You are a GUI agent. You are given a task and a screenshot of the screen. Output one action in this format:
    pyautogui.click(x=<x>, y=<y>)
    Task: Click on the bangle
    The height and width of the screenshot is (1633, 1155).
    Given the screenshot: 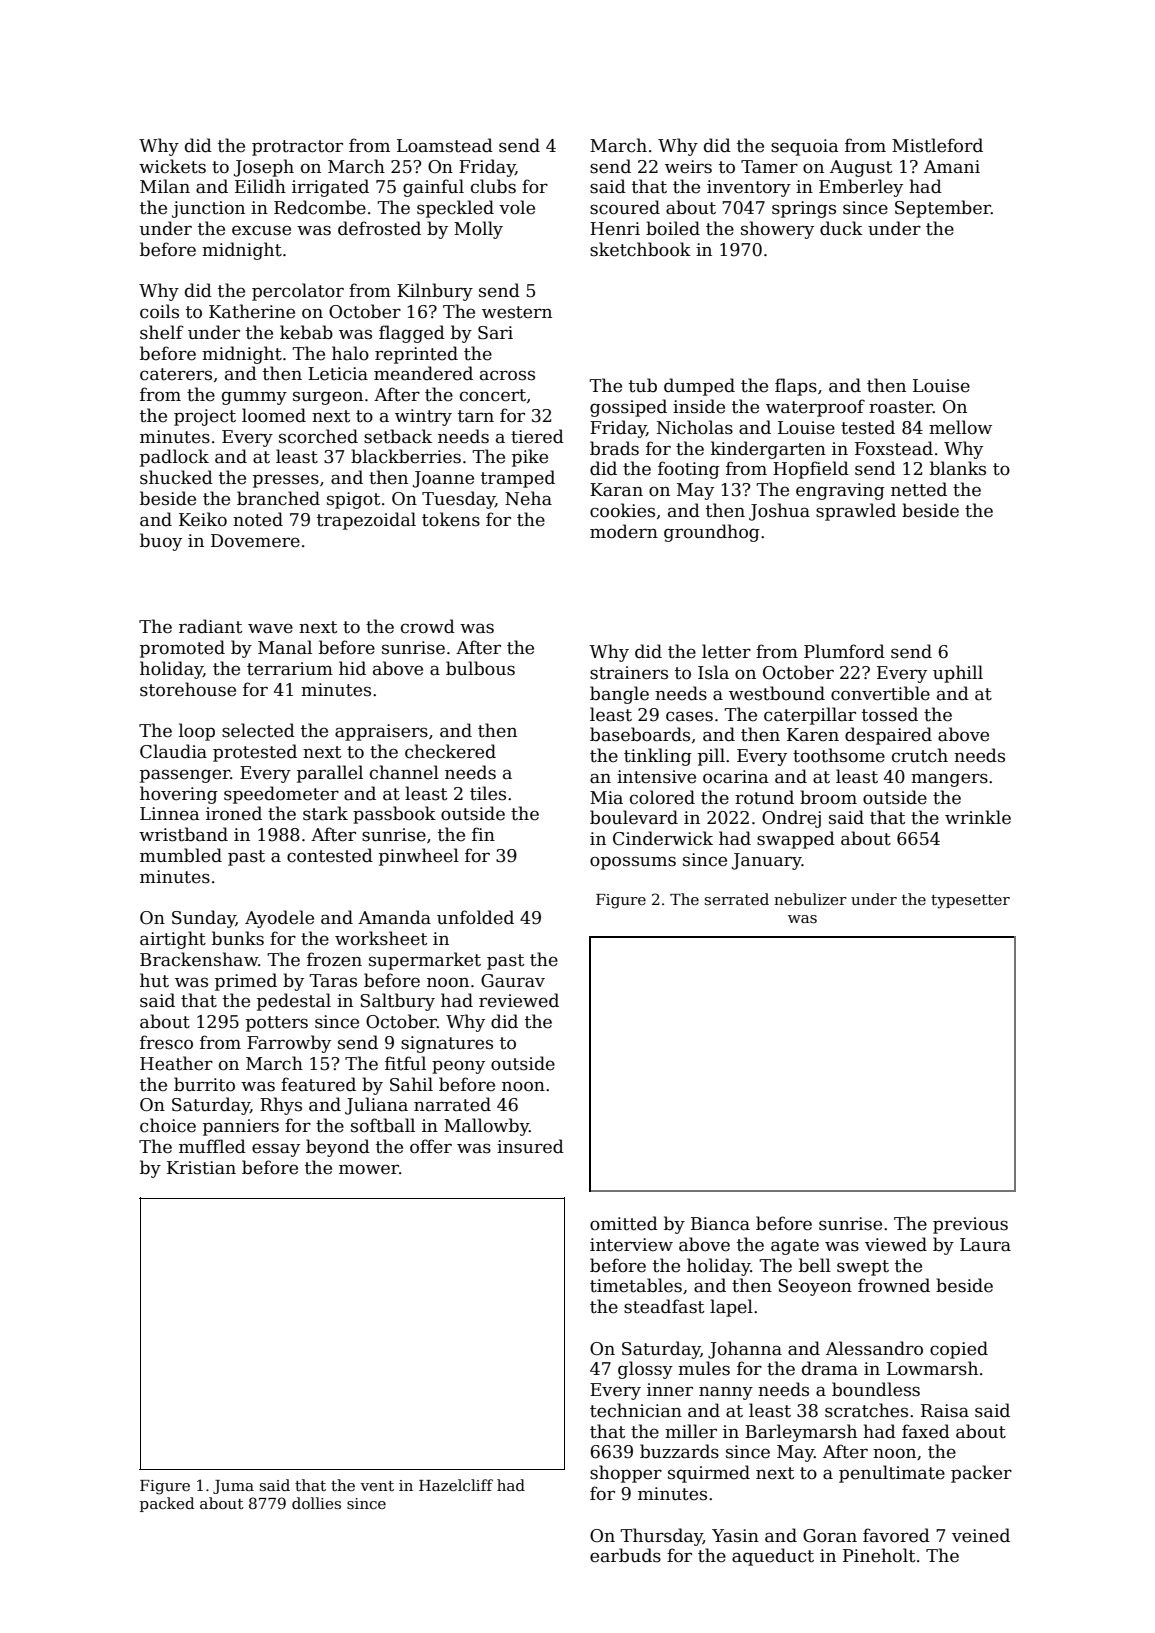 What is the action you would take?
    pyautogui.click(x=619, y=695)
